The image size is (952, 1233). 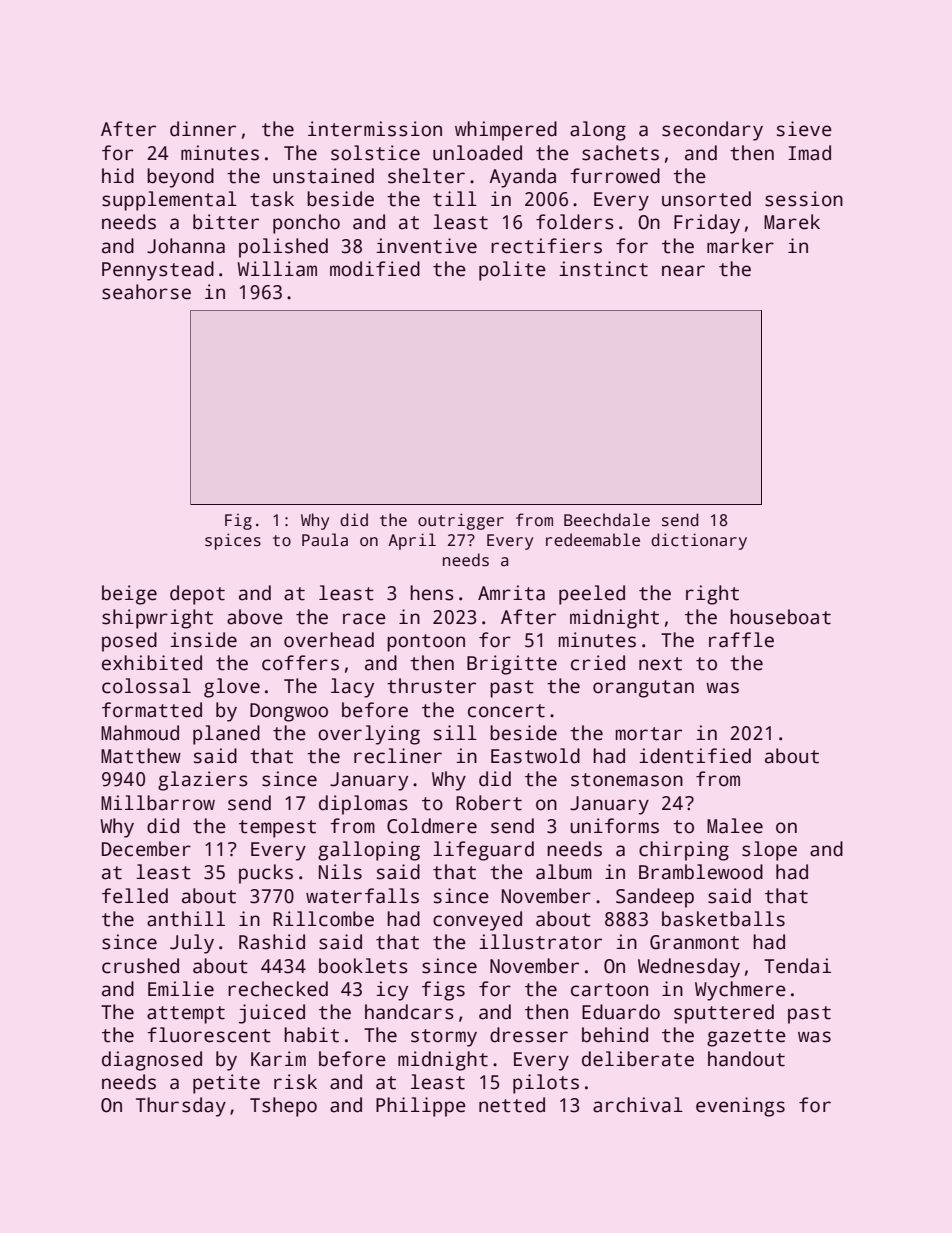 What do you see at coordinates (735, 826) in the screenshot?
I see `Malee` at bounding box center [735, 826].
